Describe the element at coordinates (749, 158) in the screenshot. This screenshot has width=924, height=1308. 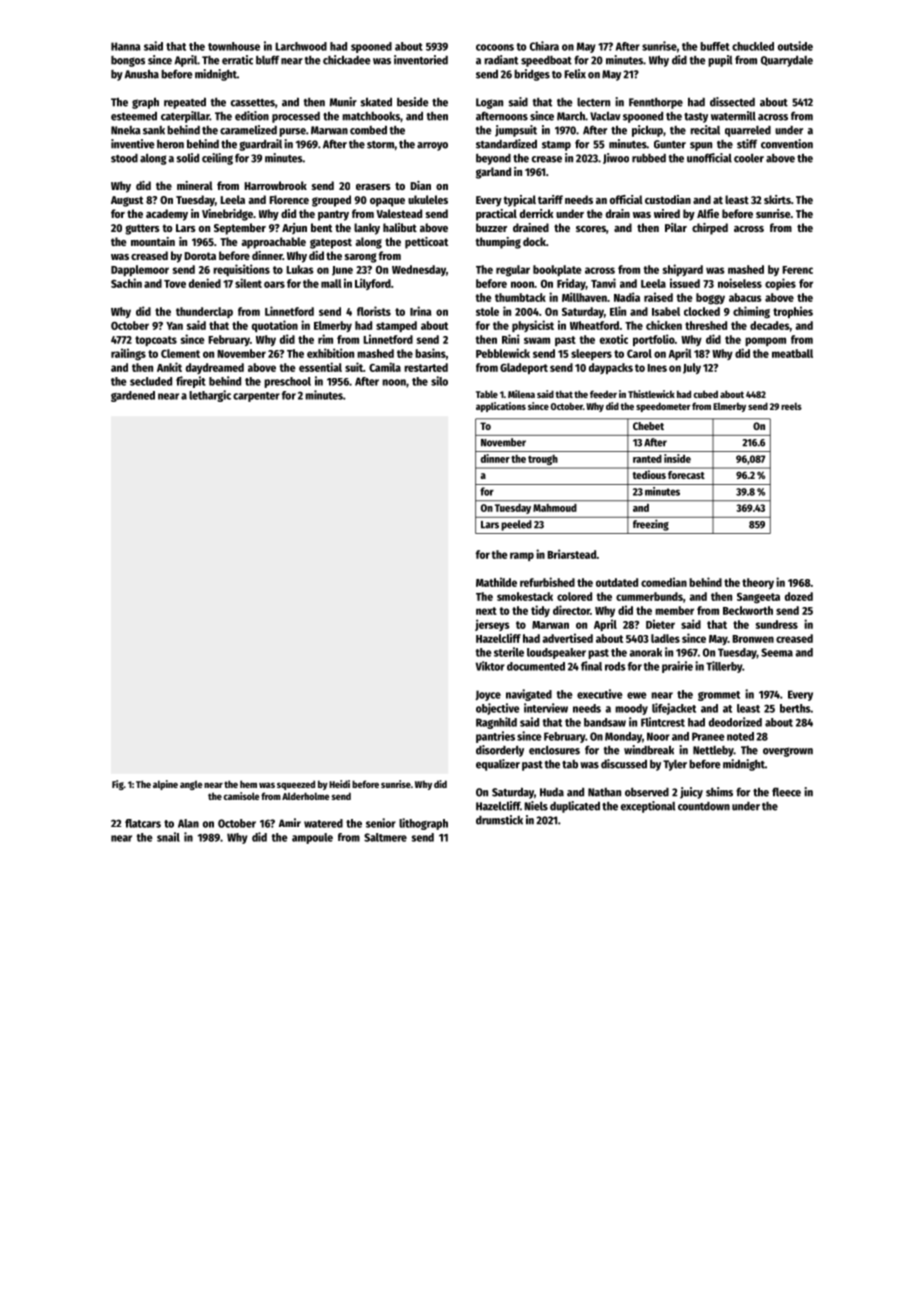
I see `cooler` at that location.
